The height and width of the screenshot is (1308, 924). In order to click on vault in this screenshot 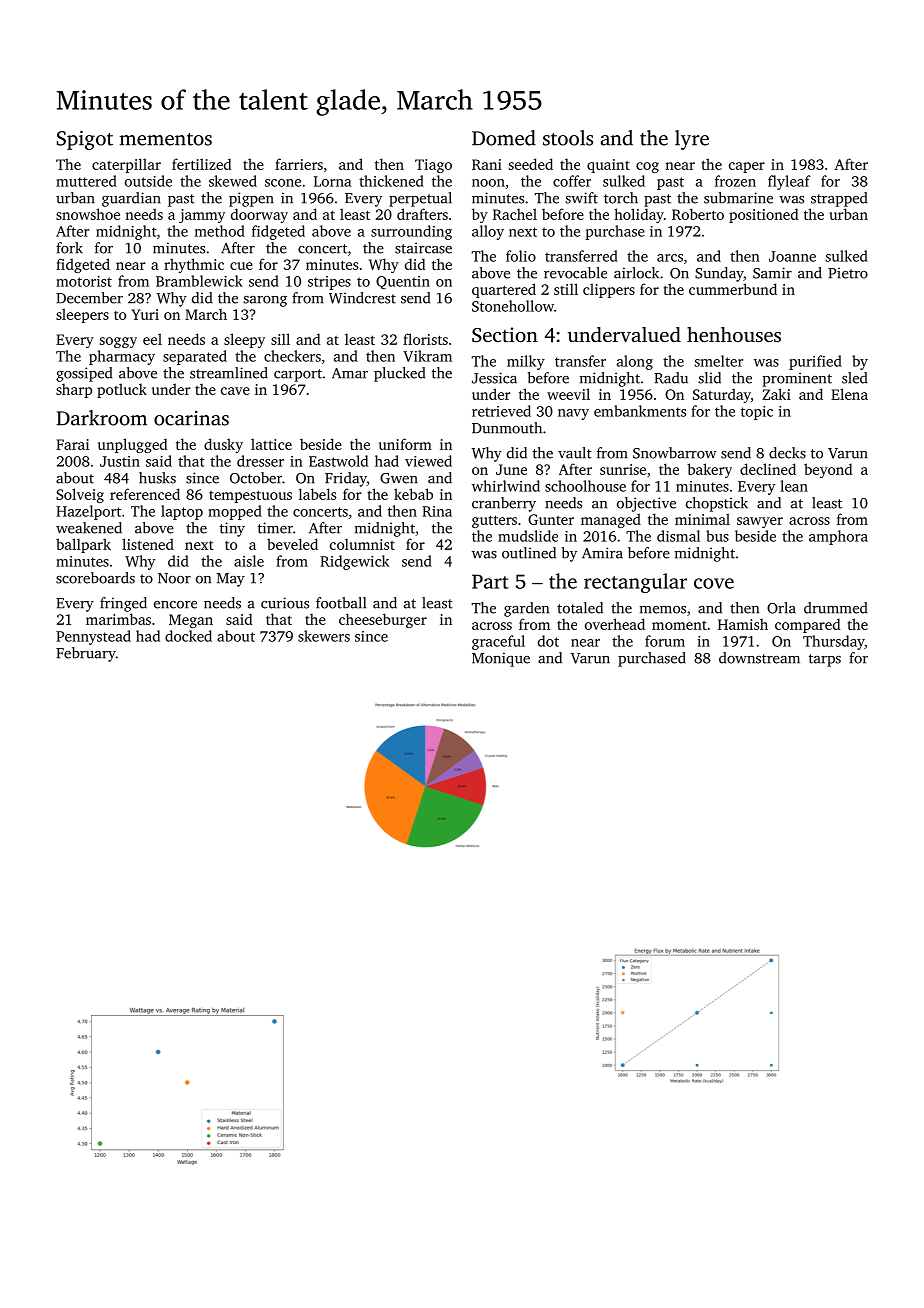, I will do `click(575, 453)`.
